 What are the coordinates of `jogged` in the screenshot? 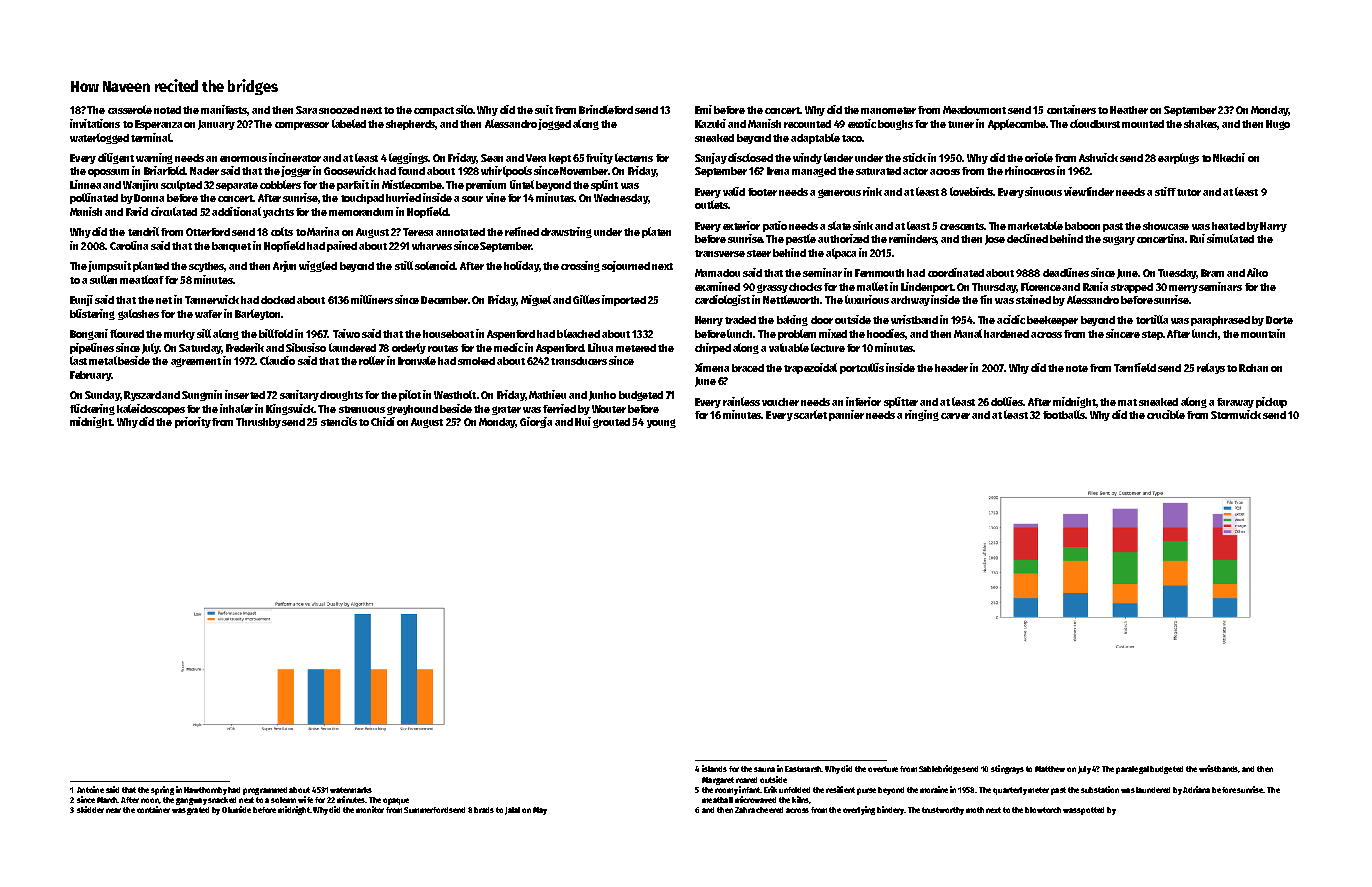 It's located at (554, 124).
